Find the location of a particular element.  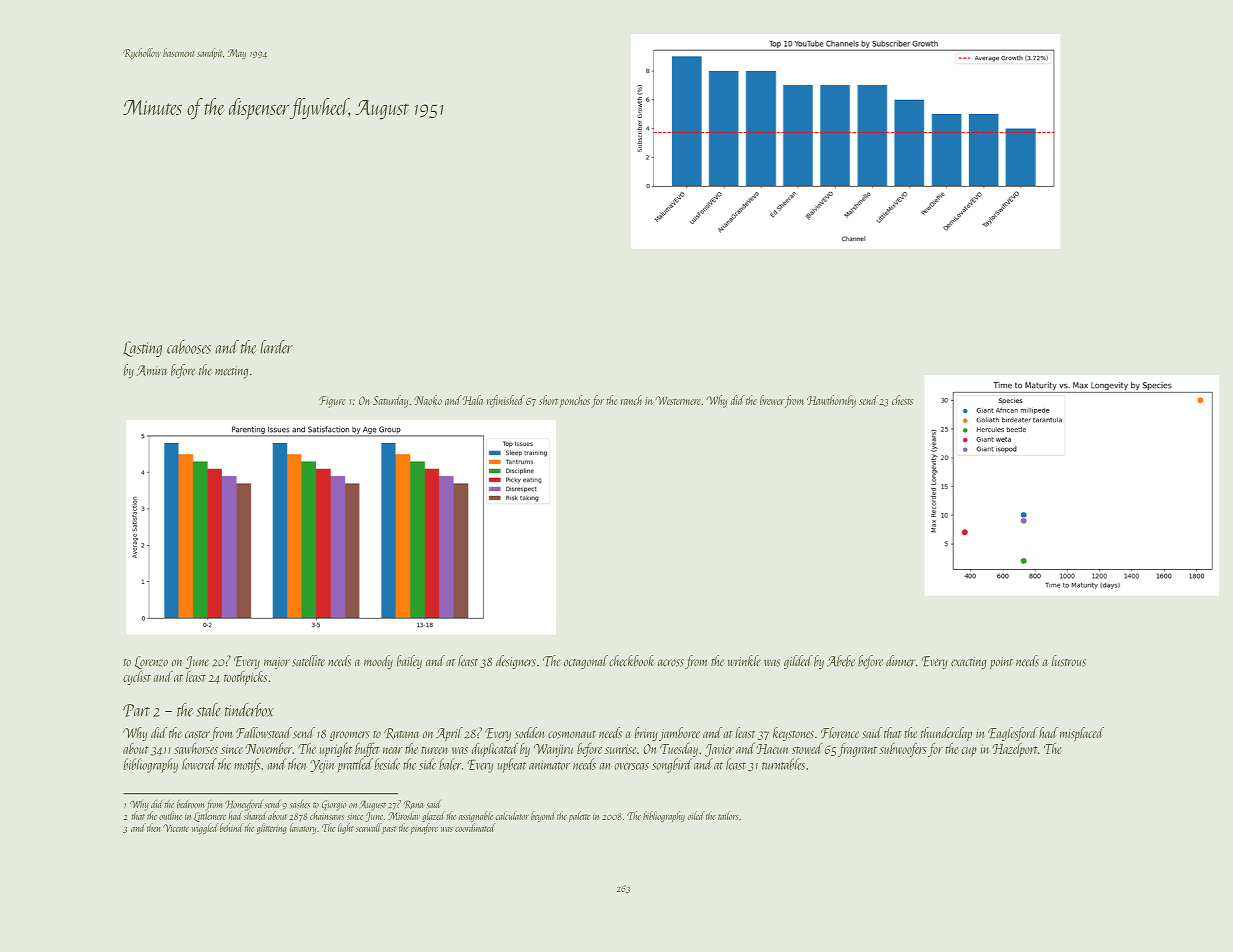

chests is located at coordinates (902, 400).
